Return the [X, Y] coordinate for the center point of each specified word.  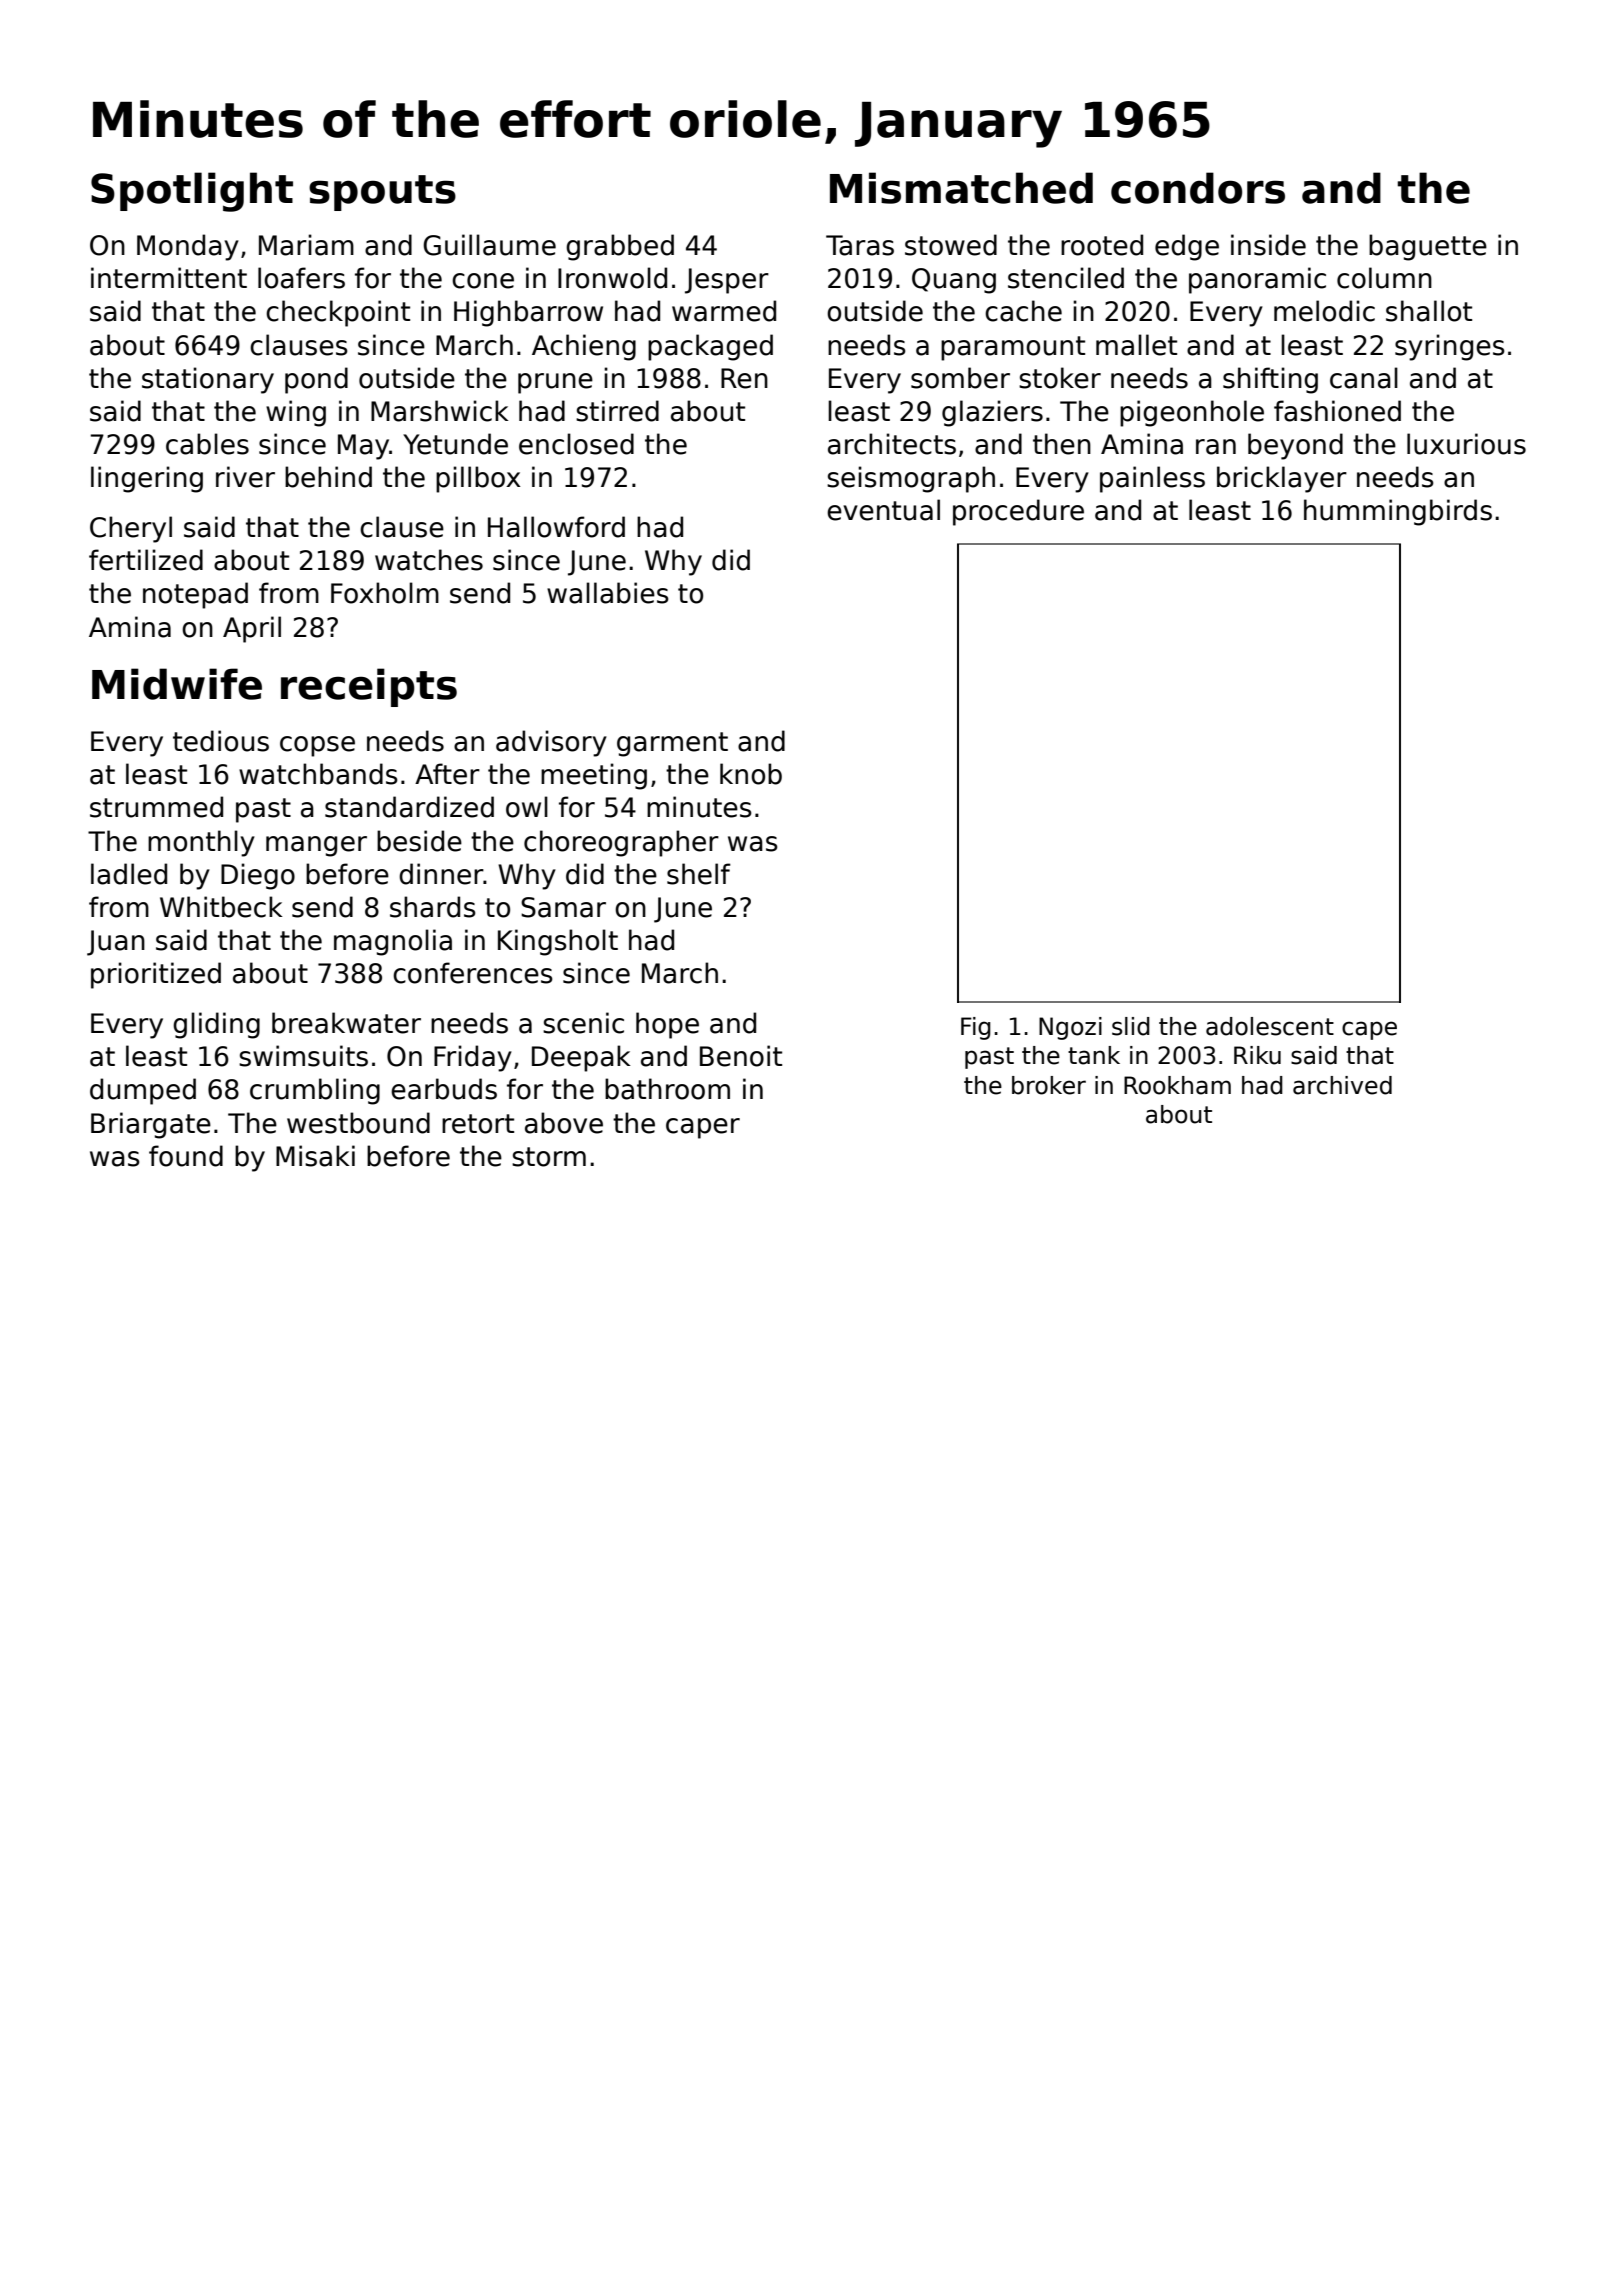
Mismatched [961, 188]
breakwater [346, 1023]
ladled [129, 874]
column [1384, 278]
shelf [699, 874]
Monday [188, 247]
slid [1131, 1026]
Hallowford [556, 527]
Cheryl [131, 529]
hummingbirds [1398, 512]
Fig [976, 1028]
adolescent [1270, 1026]
